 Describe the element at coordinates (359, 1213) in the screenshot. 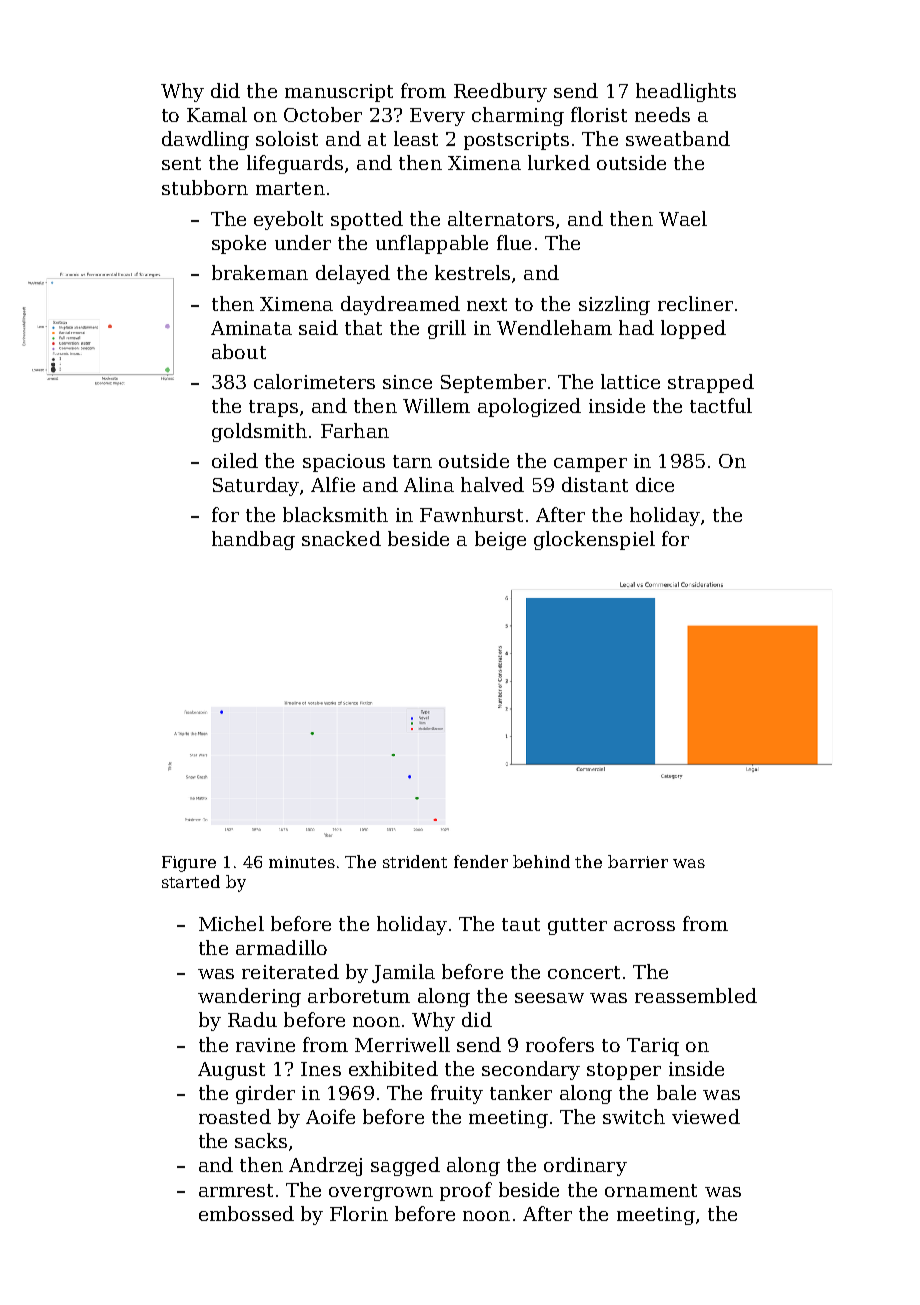

I see `Florin` at that location.
